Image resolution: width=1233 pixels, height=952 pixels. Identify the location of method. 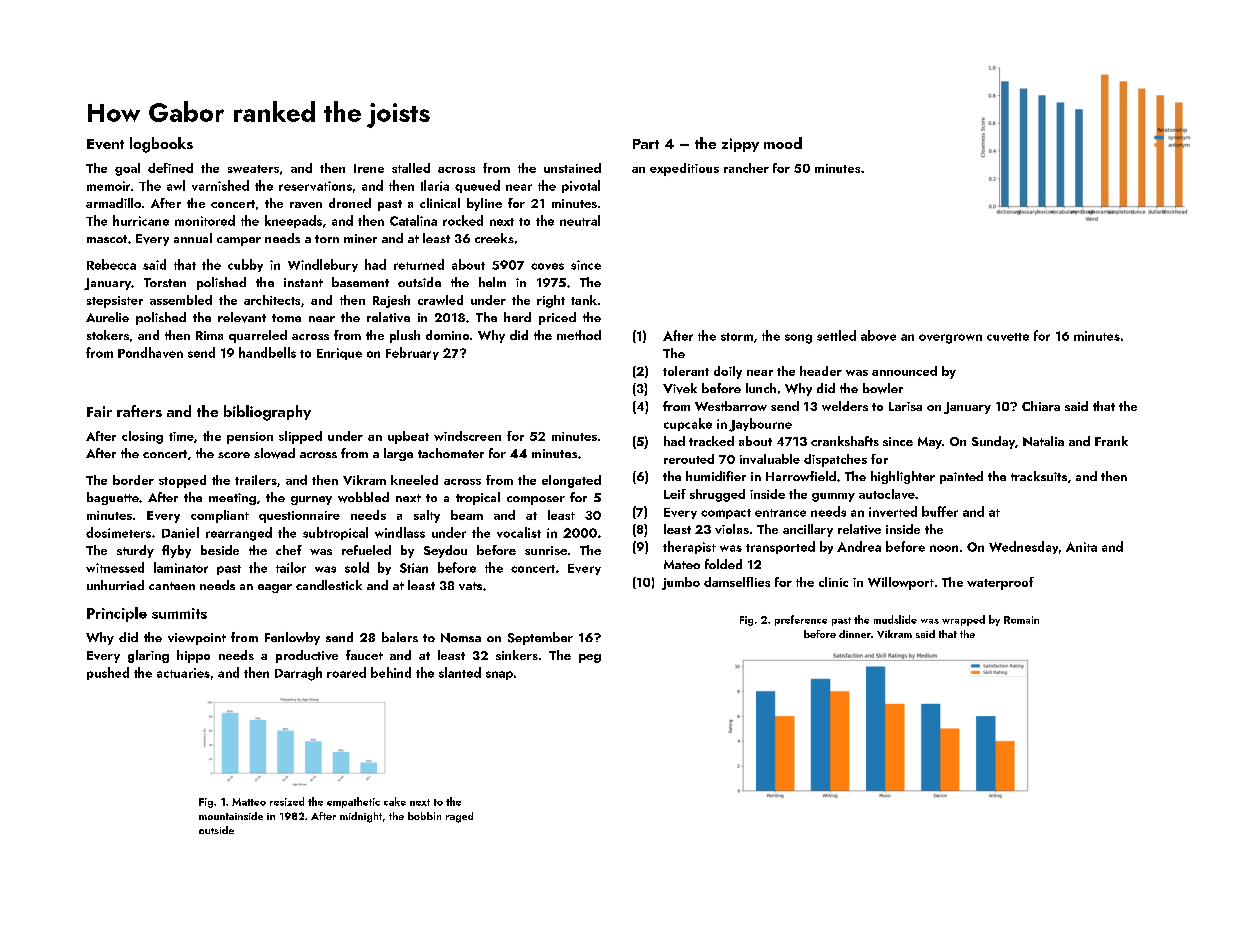
(579, 335).
